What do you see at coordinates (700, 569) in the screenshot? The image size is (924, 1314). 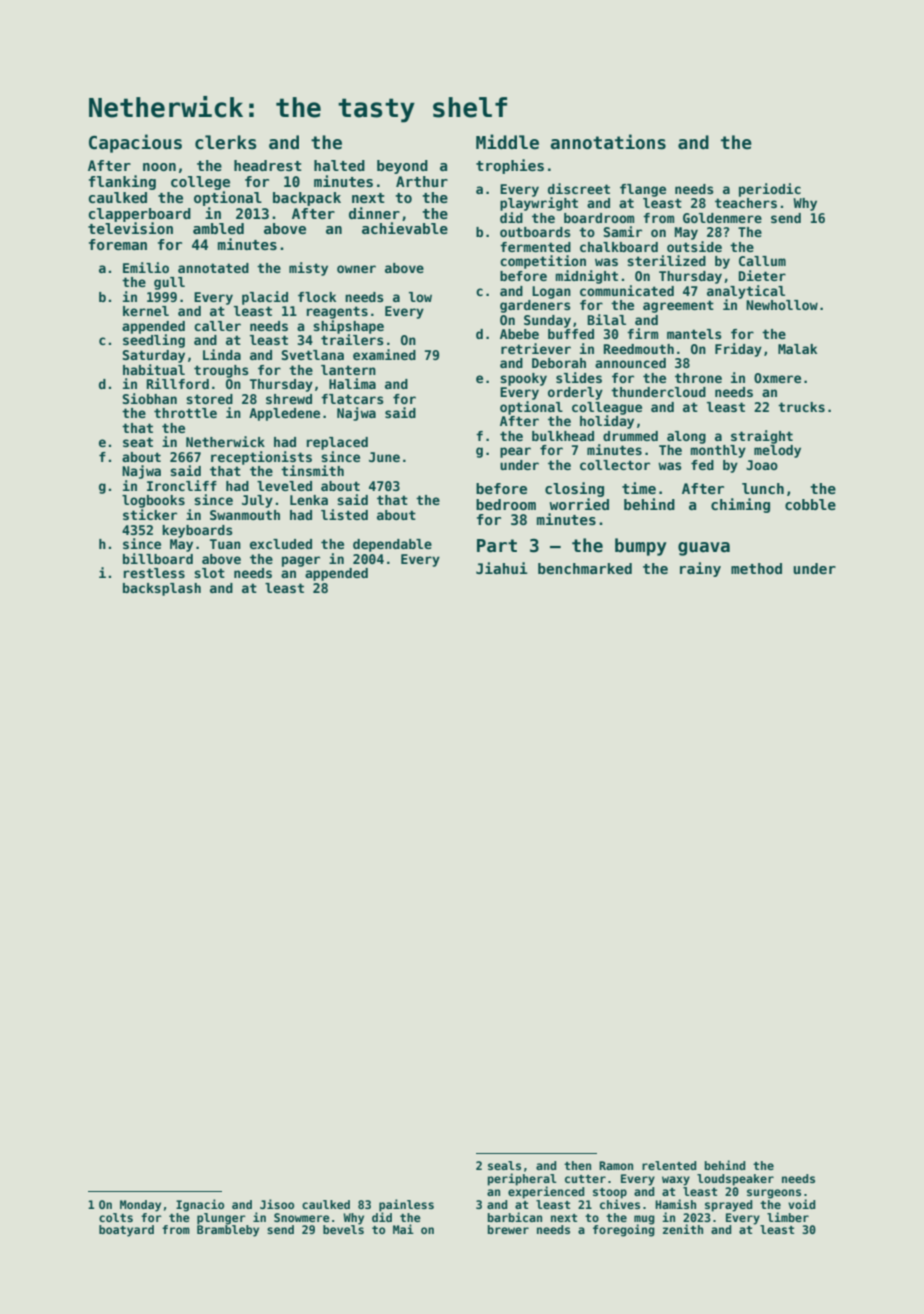 I see `rainy` at bounding box center [700, 569].
